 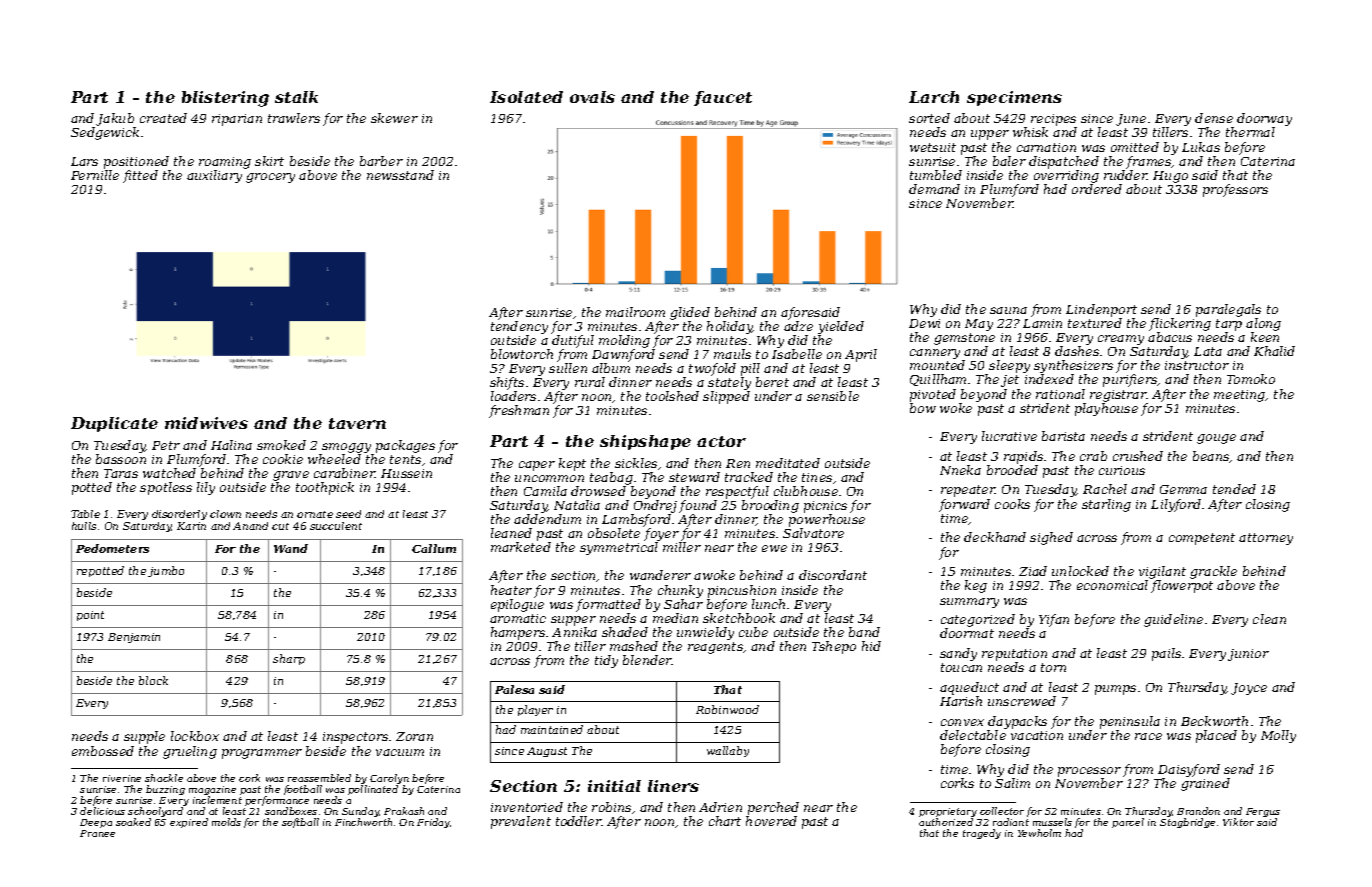 What do you see at coordinates (1235, 190) in the page?
I see `professors` at bounding box center [1235, 190].
